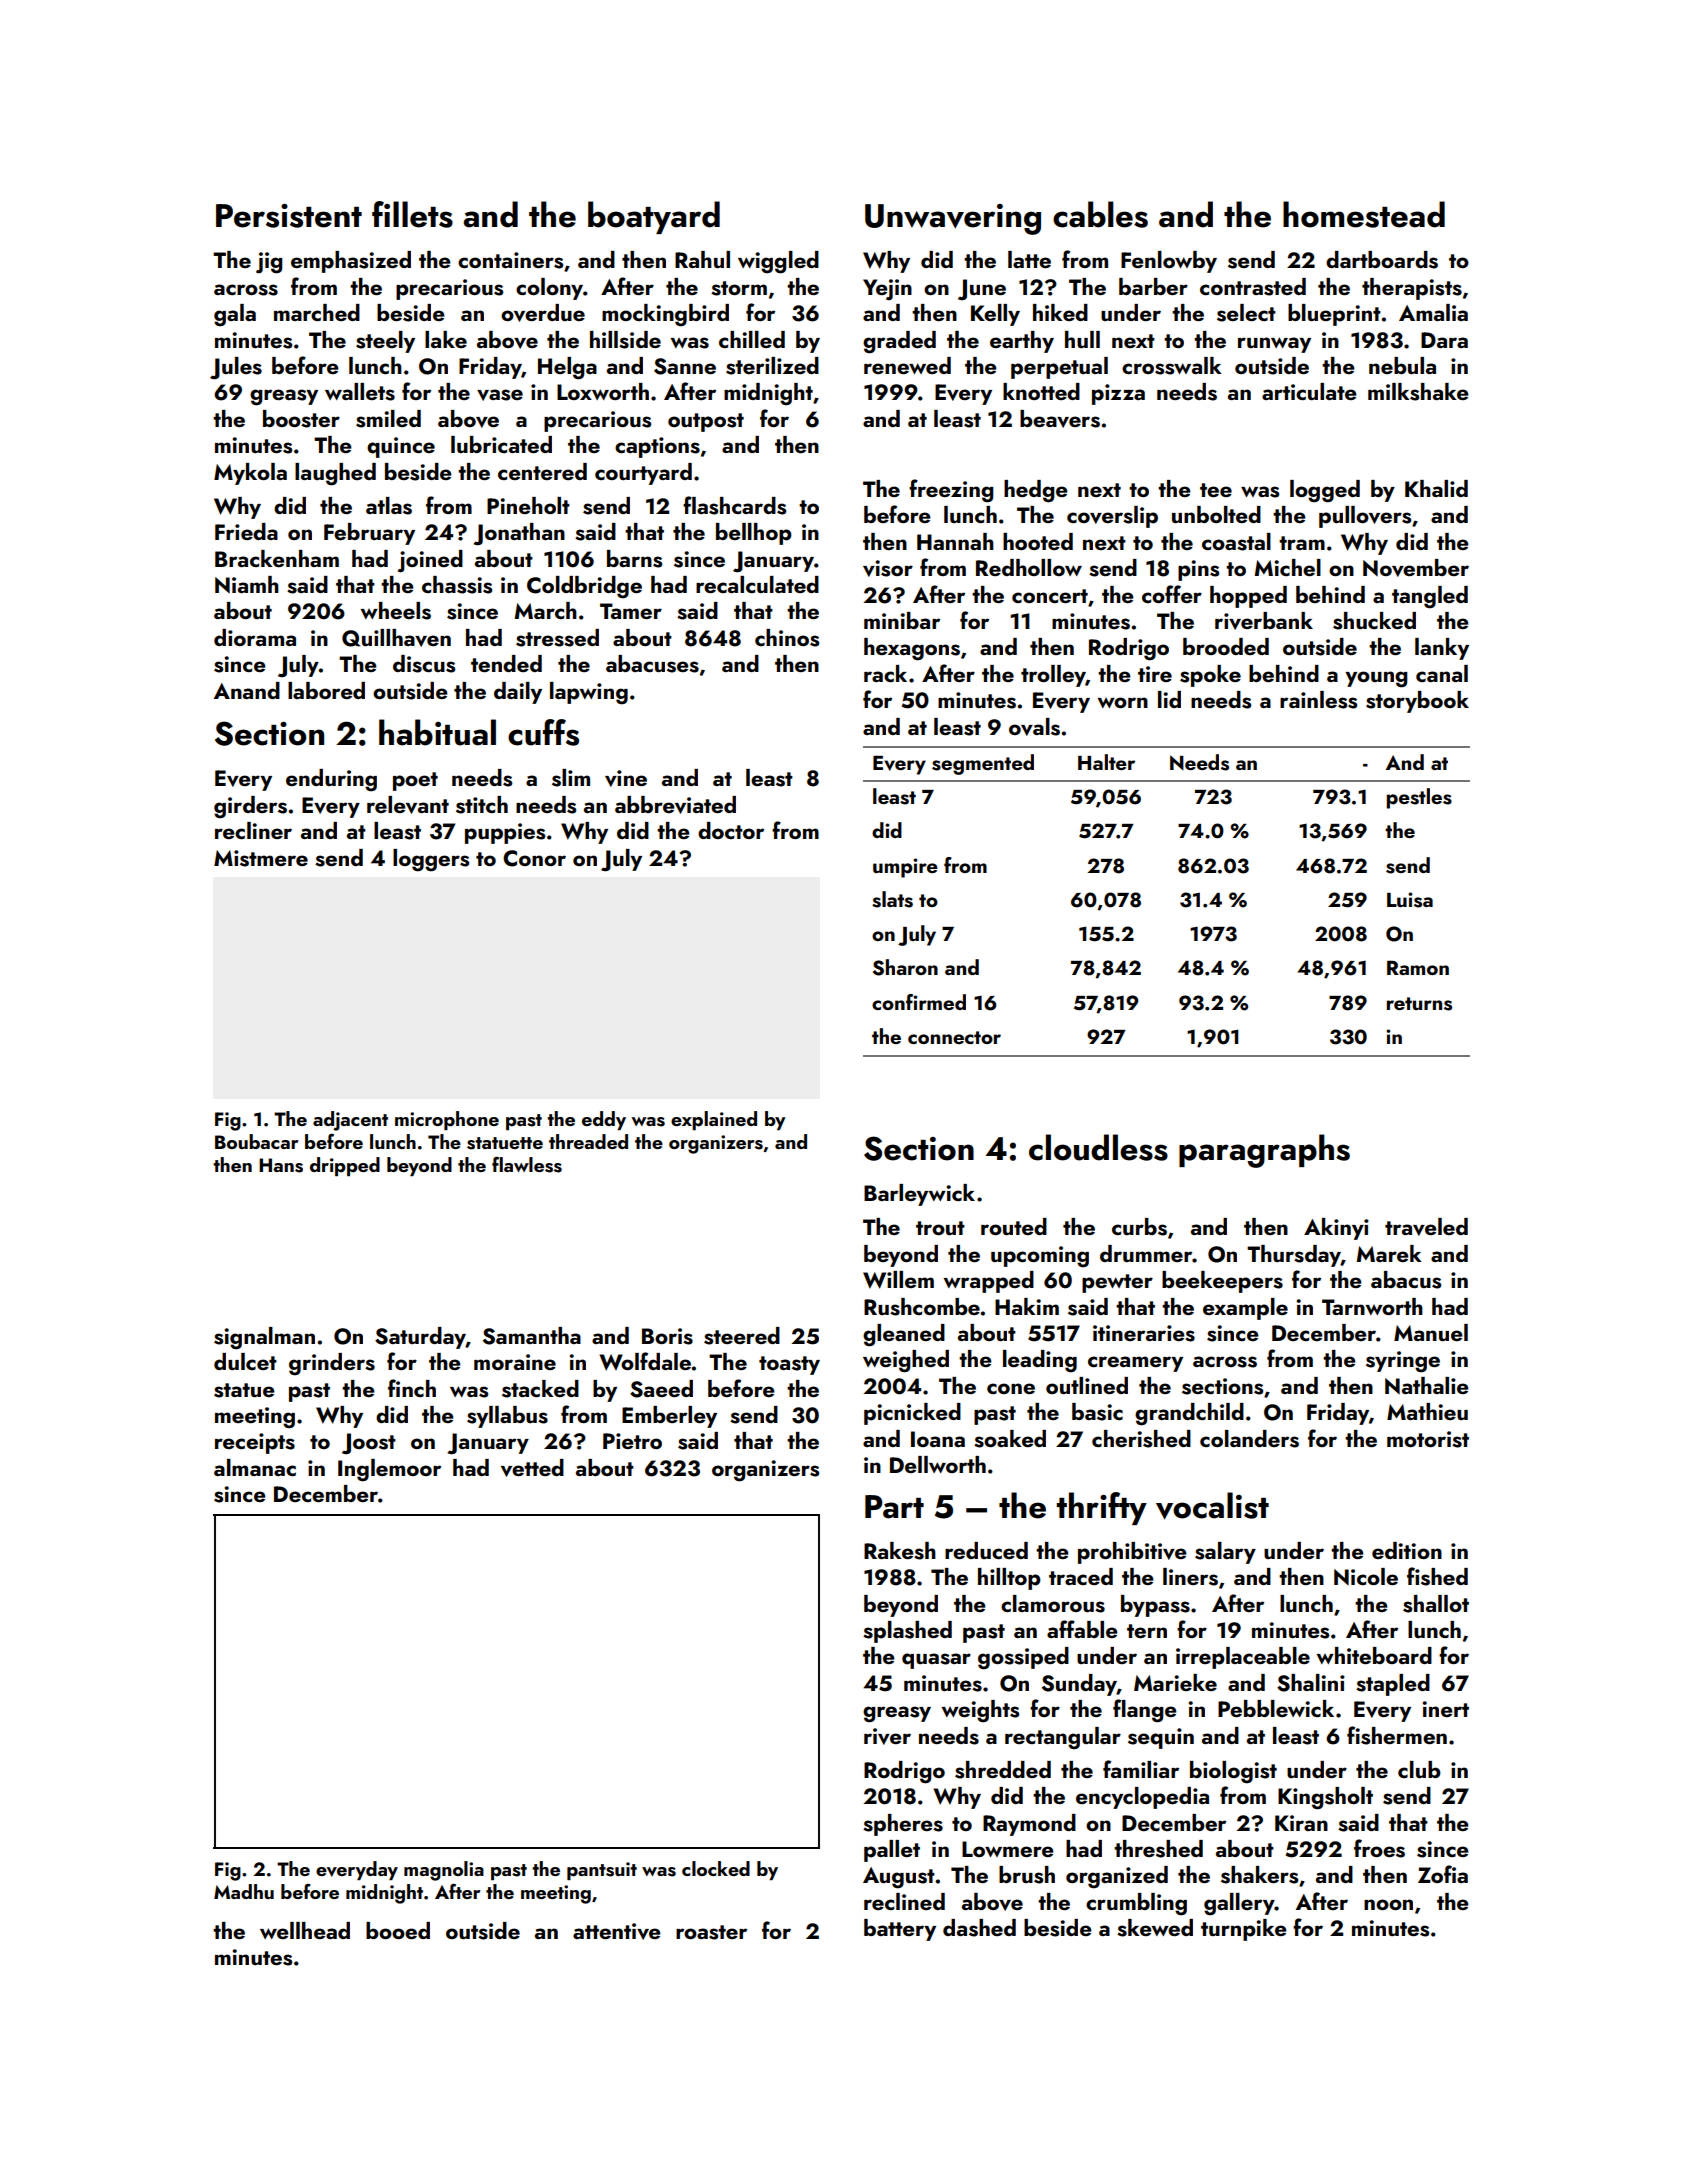  Describe the element at coordinates (778, 262) in the document. I see `wiggled` at that location.
